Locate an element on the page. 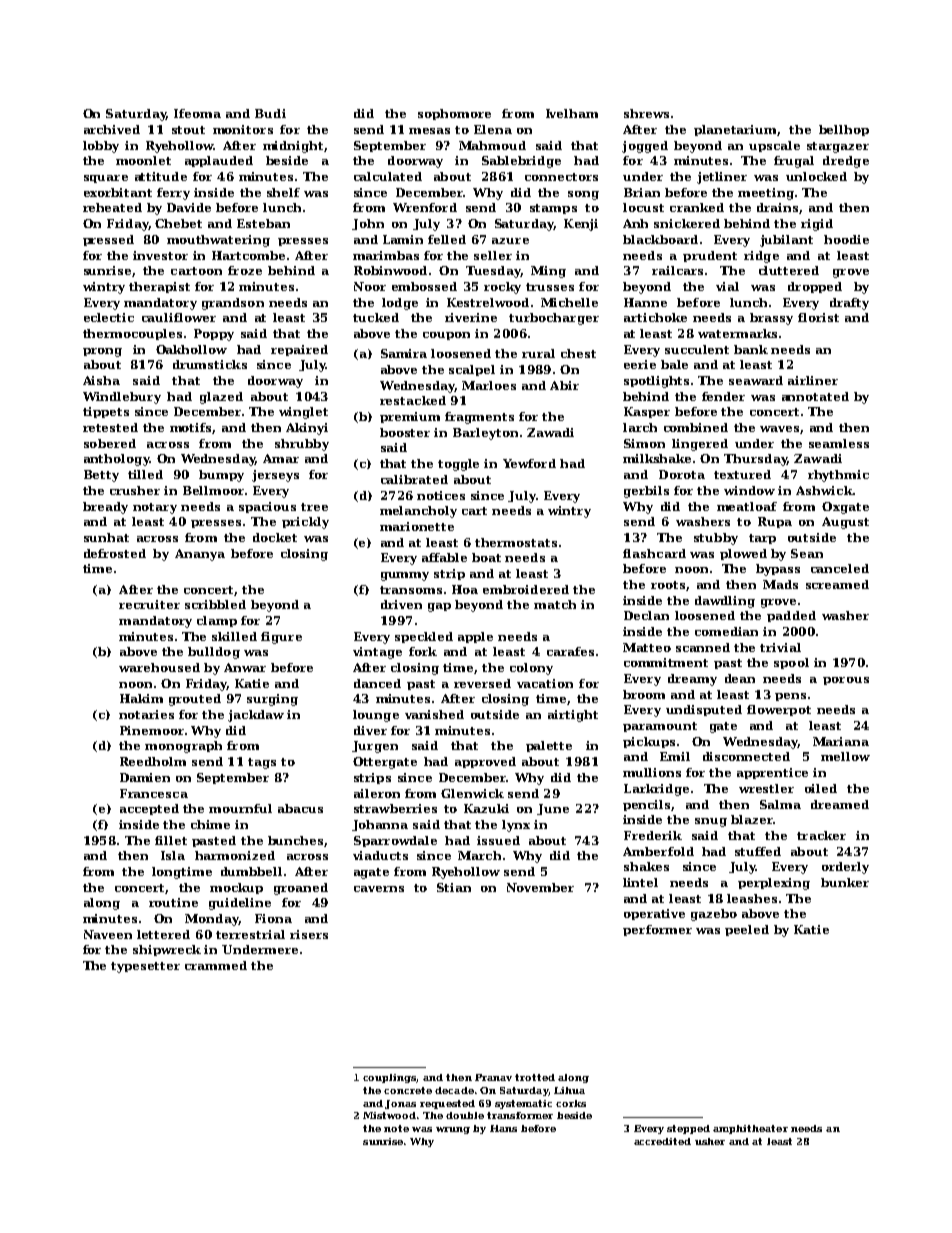  August is located at coordinates (845, 523).
